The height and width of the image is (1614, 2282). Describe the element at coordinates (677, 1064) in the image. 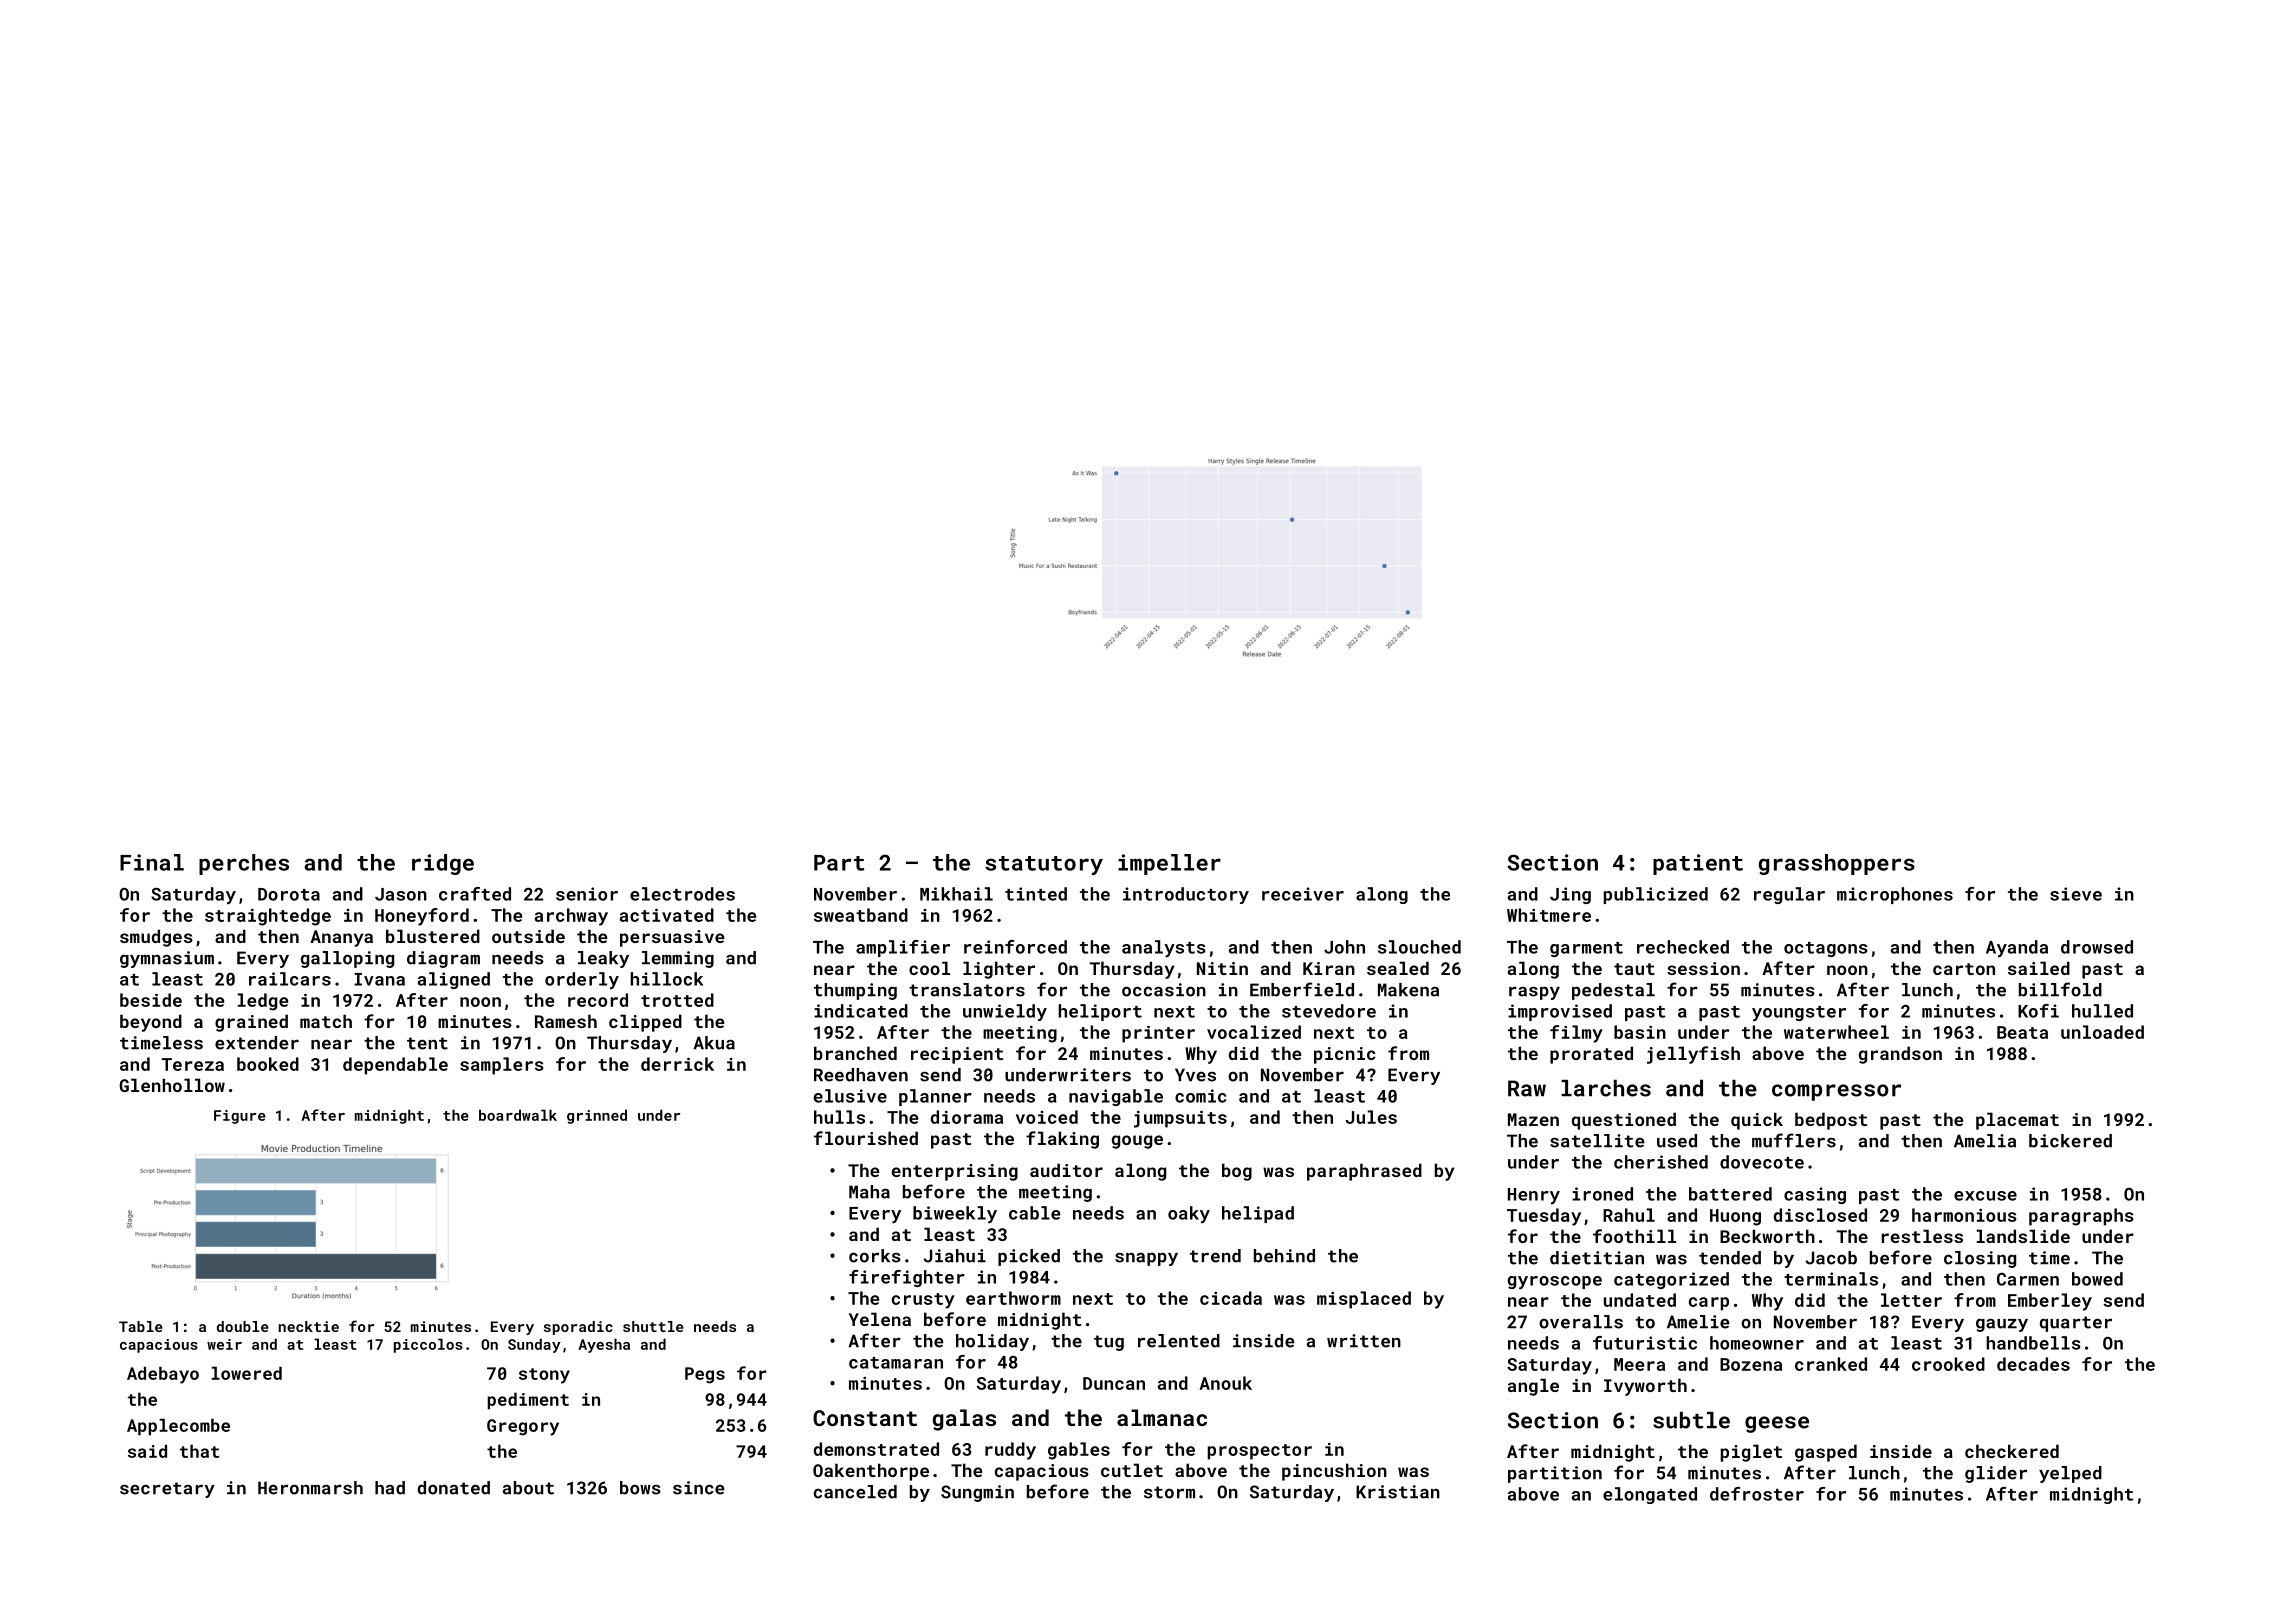

I see `derrick` at that location.
